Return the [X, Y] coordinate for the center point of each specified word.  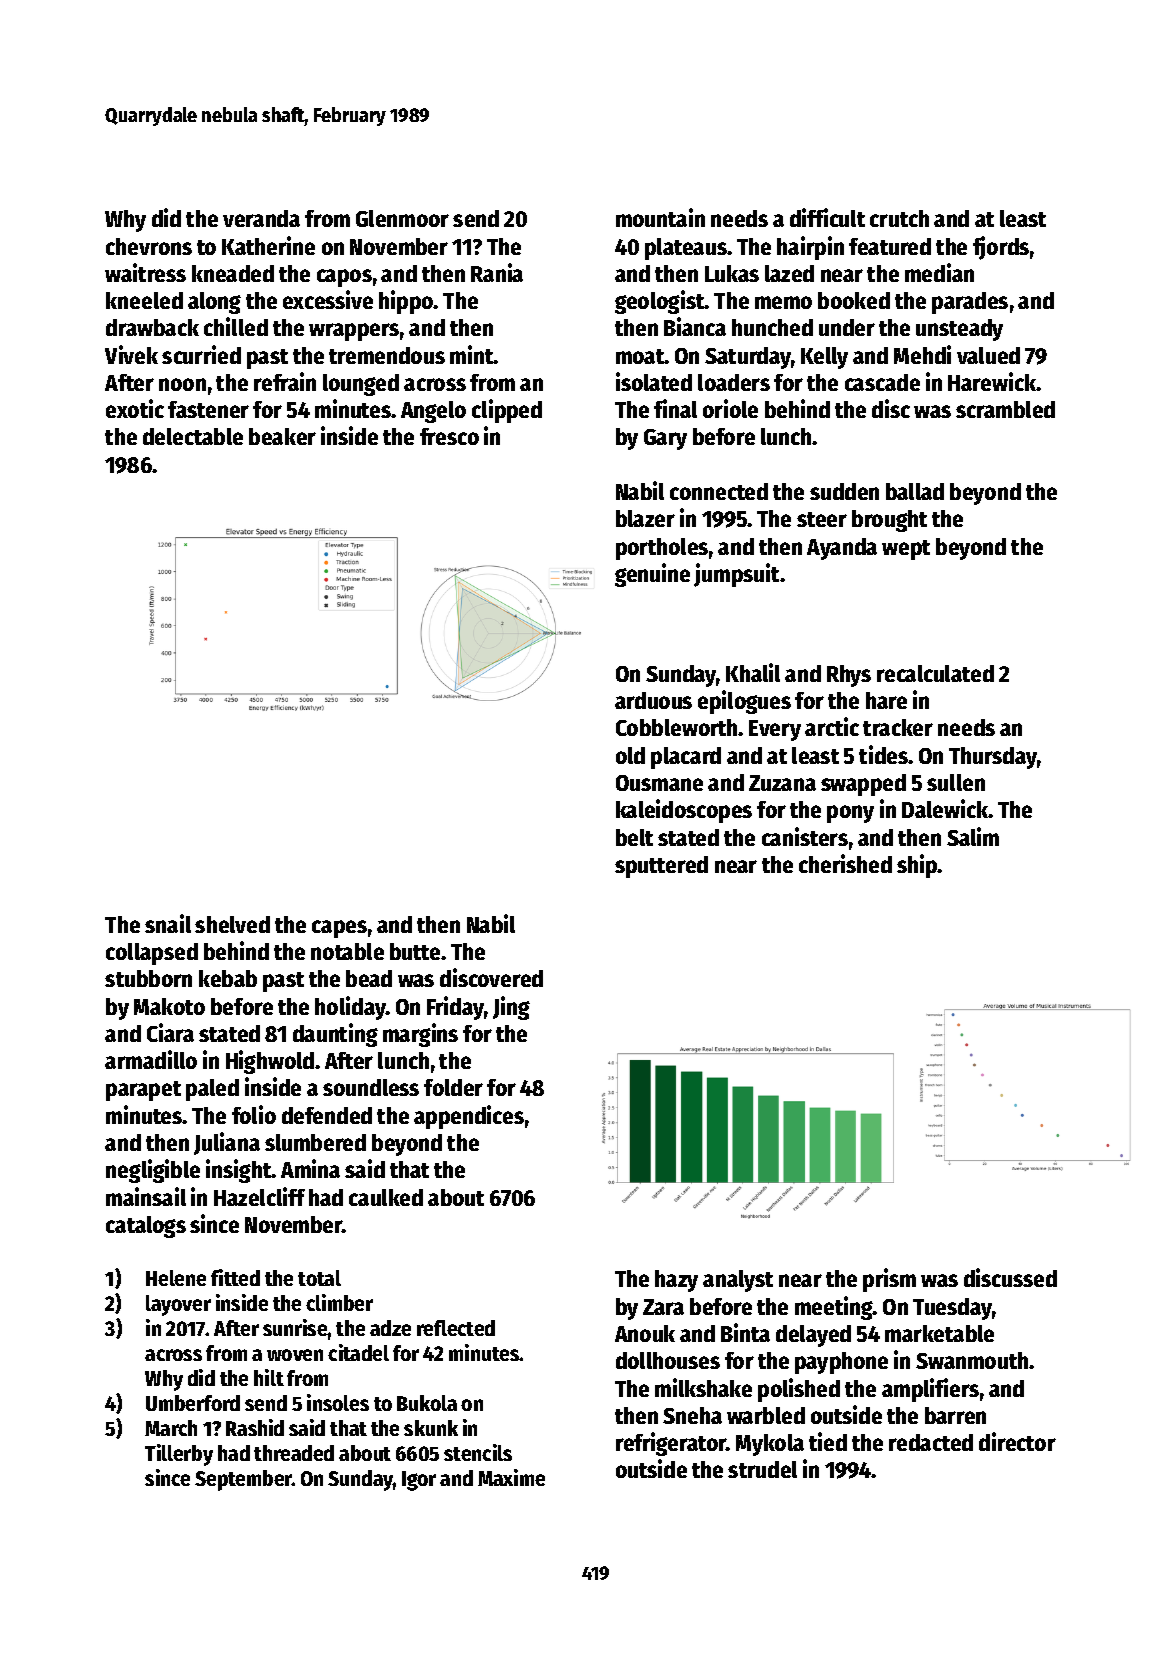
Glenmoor [402, 218]
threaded [294, 1453]
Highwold [270, 1062]
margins [420, 1035]
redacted [931, 1442]
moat [640, 356]
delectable [193, 436]
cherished [845, 863]
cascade [882, 382]
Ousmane [659, 783]
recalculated [935, 673]
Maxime [511, 1477]
